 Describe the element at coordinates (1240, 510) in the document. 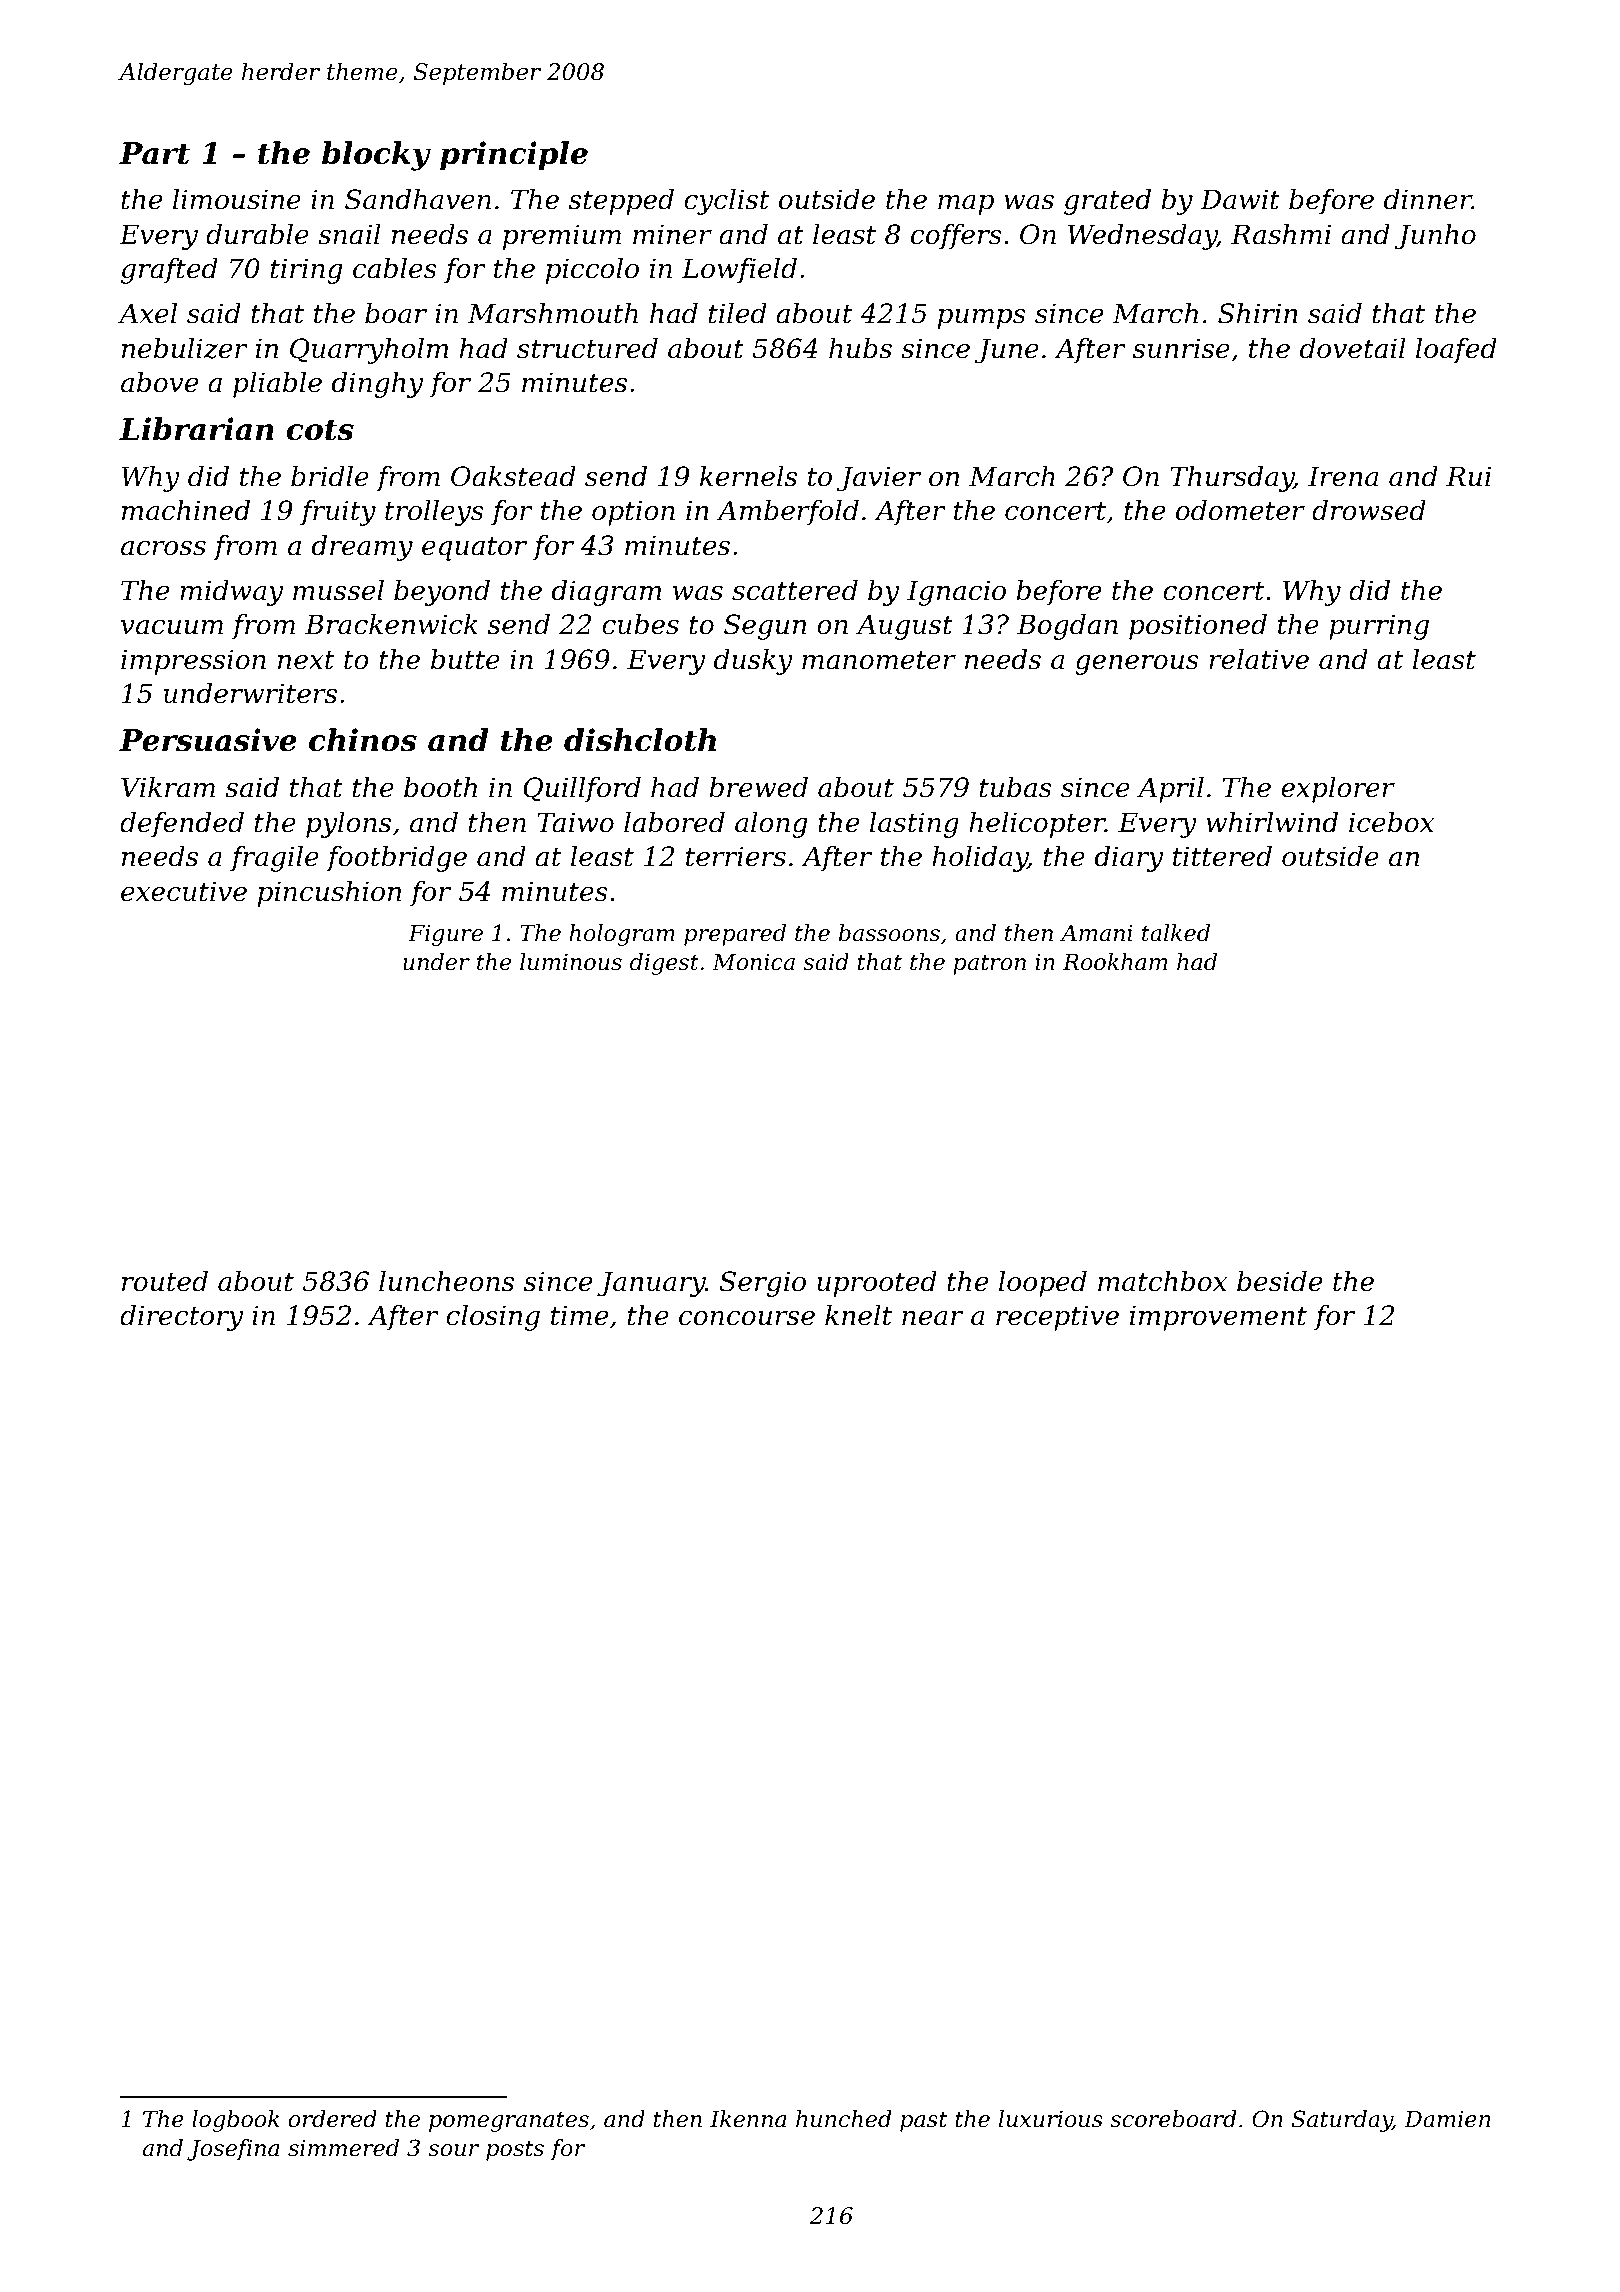

I see `odometer` at that location.
